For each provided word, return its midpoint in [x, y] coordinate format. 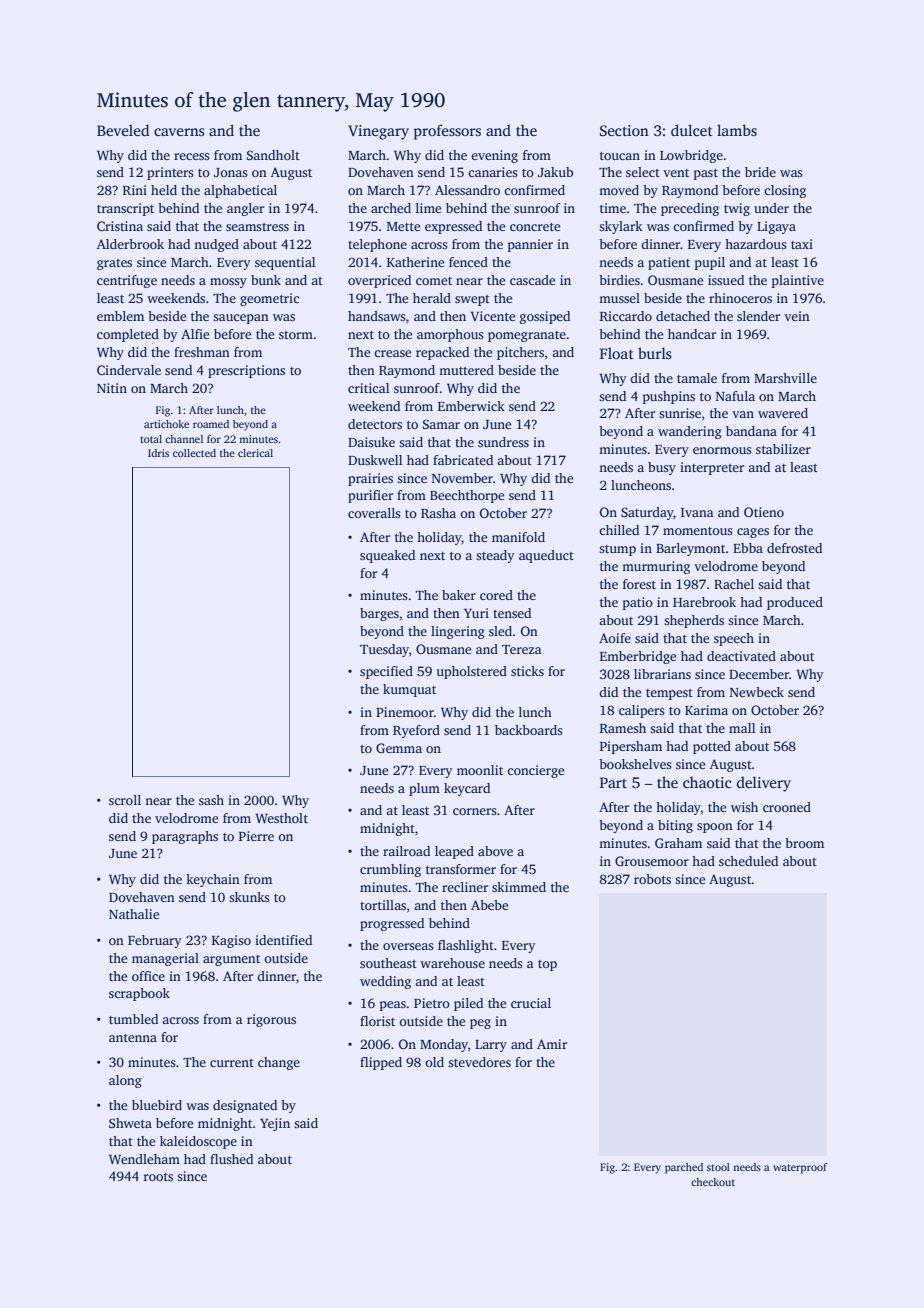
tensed [512, 613]
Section [624, 130]
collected [194, 453]
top [547, 965]
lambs [737, 130]
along [125, 1081]
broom [804, 843]
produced [795, 603]
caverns [179, 132]
